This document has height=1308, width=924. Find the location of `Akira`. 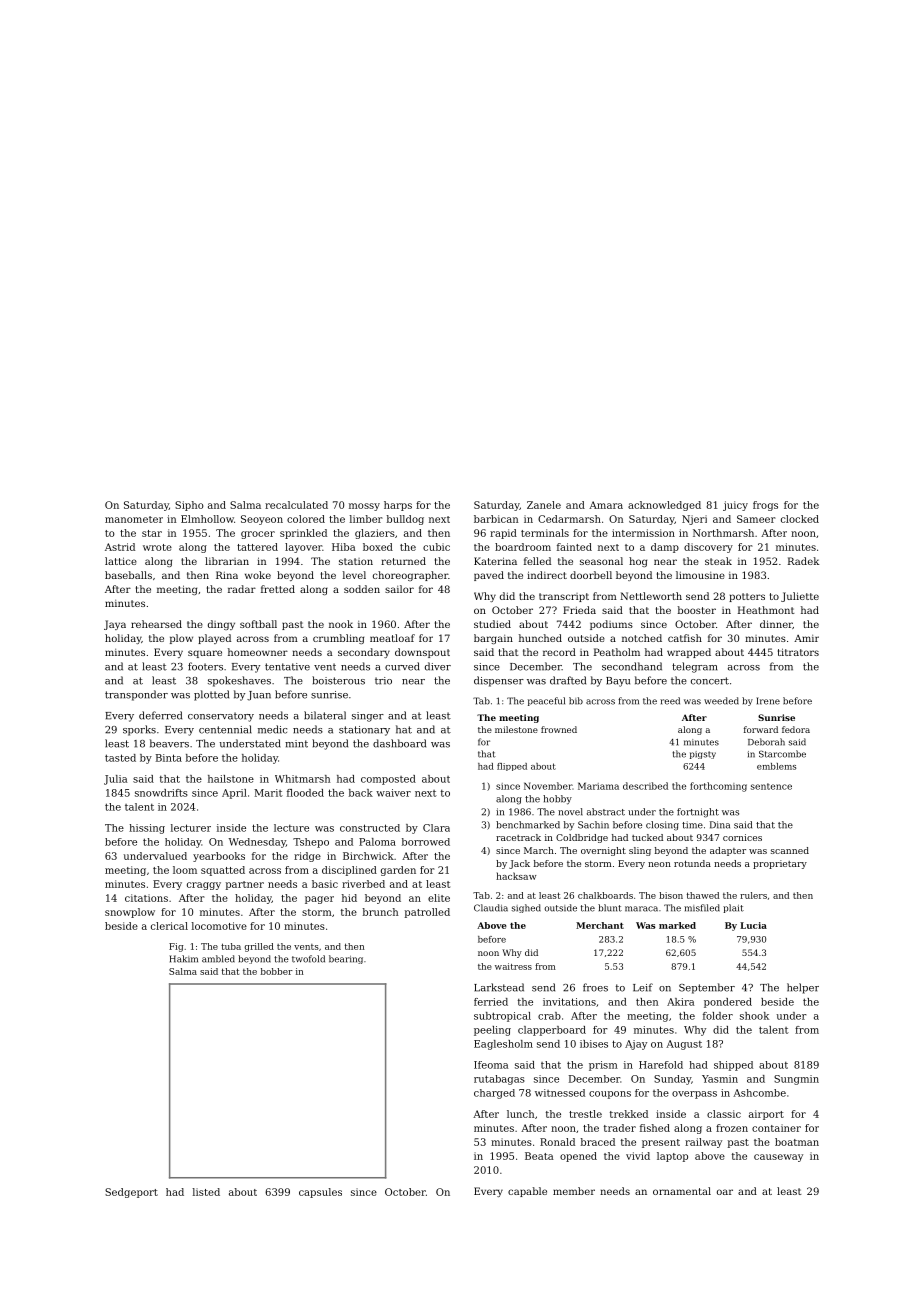

Akira is located at coordinates (680, 1002).
